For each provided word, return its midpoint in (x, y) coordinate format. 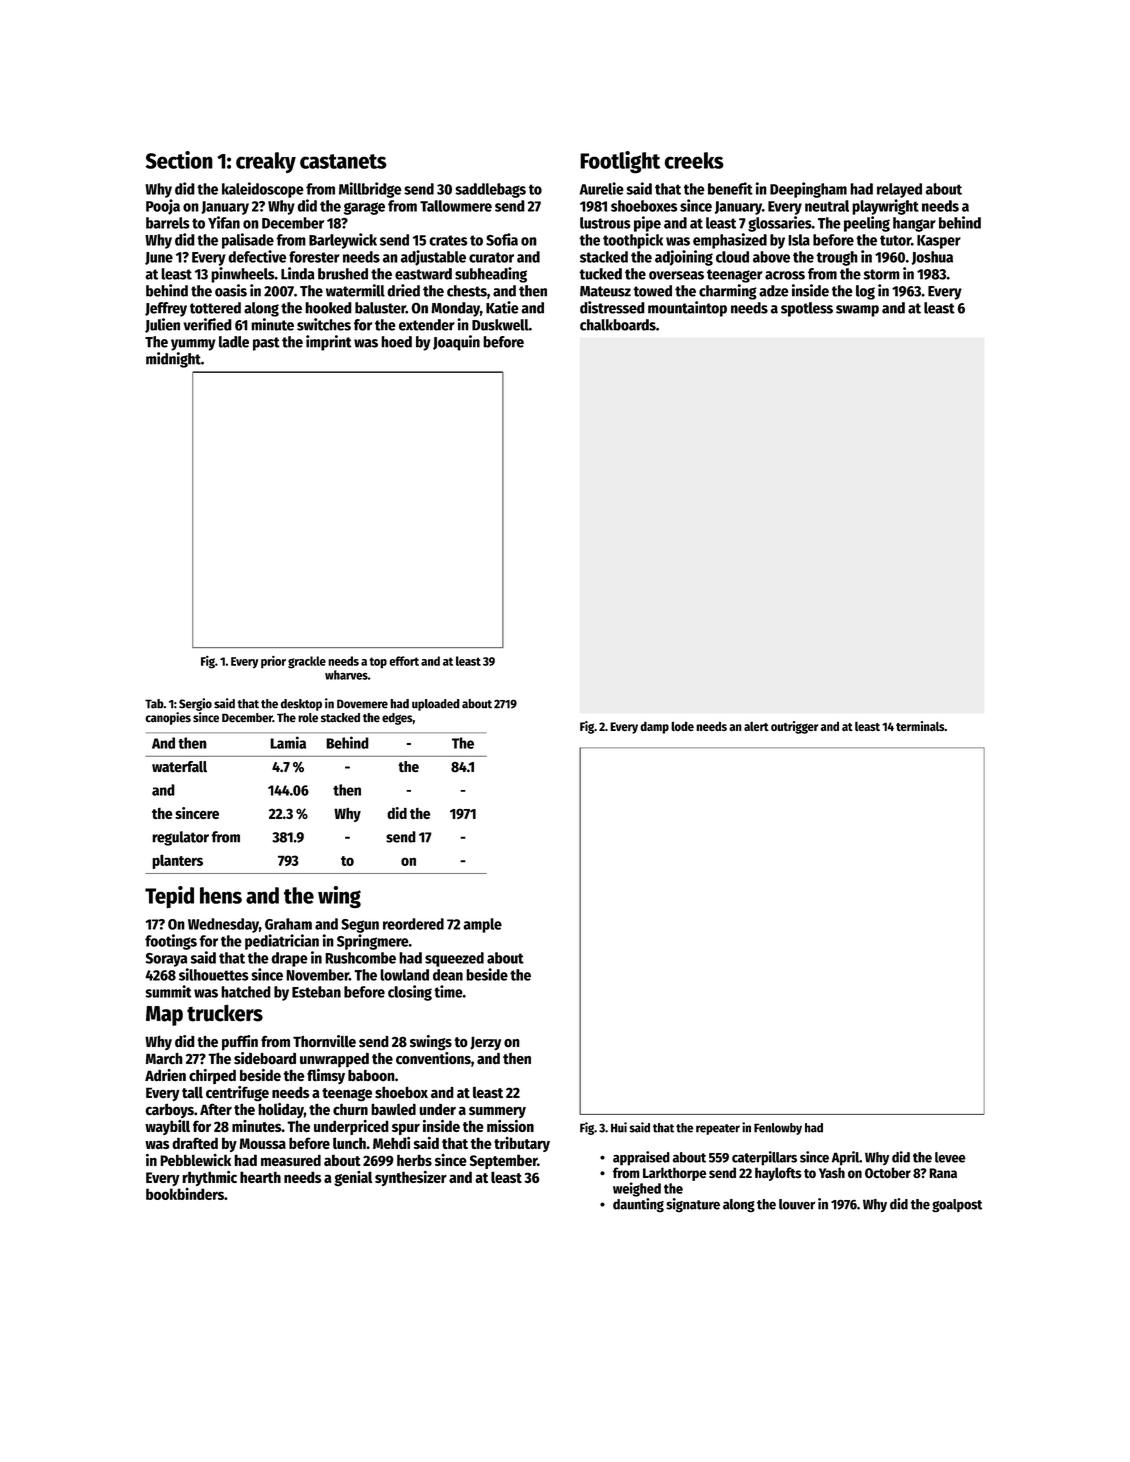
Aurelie (602, 188)
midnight (173, 360)
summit (168, 991)
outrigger (794, 727)
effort (404, 661)
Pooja (163, 207)
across (785, 275)
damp (654, 727)
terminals (920, 726)
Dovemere (362, 704)
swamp (857, 311)
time (448, 991)
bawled (393, 1109)
